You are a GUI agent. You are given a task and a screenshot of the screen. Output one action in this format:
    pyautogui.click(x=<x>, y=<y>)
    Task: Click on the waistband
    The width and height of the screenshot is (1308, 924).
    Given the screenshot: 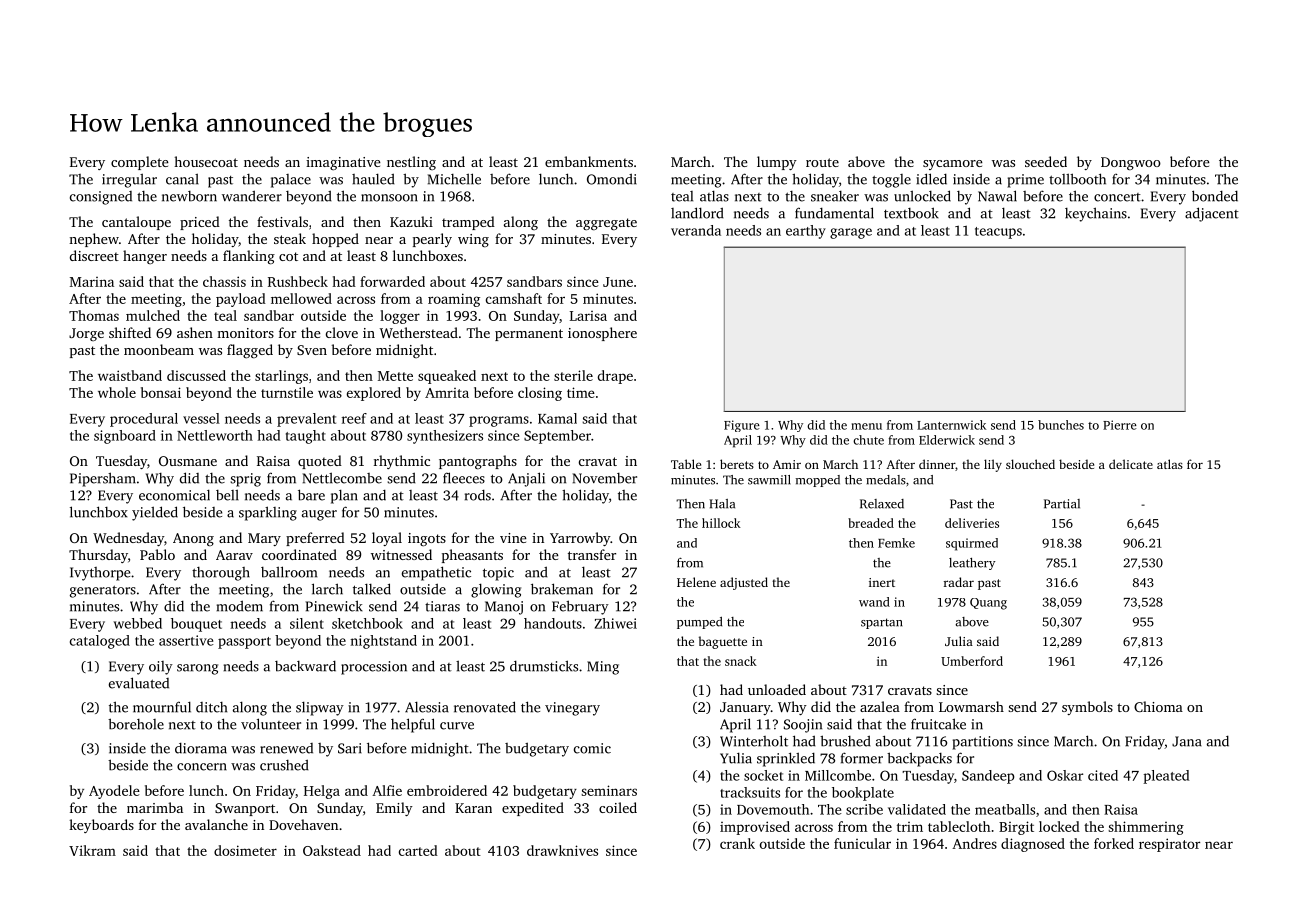 What is the action you would take?
    pyautogui.click(x=130, y=375)
